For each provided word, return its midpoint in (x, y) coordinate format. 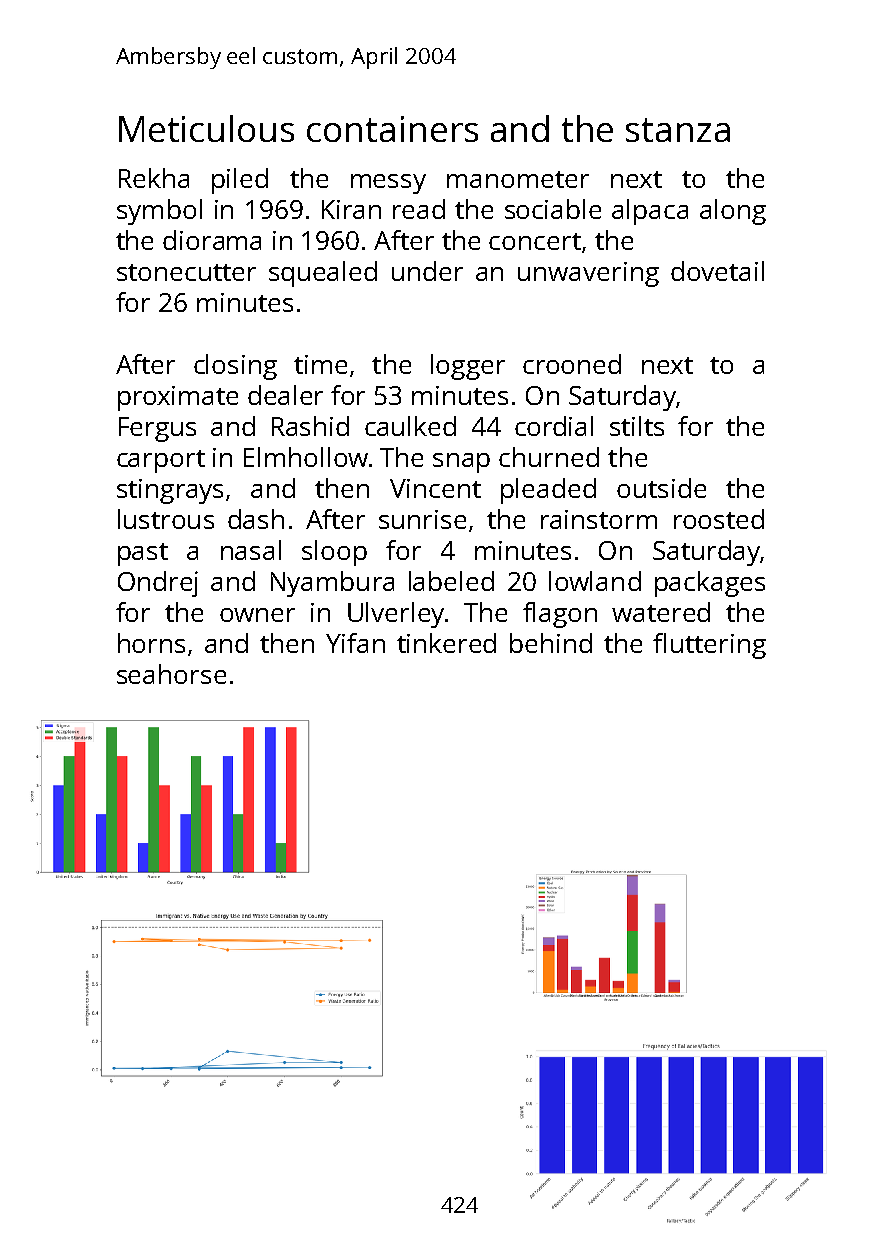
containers (392, 129)
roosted (719, 519)
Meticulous (206, 128)
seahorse (171, 674)
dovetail (717, 271)
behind (551, 643)
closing (235, 367)
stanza (678, 130)
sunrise (422, 519)
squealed (323, 274)
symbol (159, 212)
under (427, 271)
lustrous (166, 519)
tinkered (446, 643)
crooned (572, 364)
